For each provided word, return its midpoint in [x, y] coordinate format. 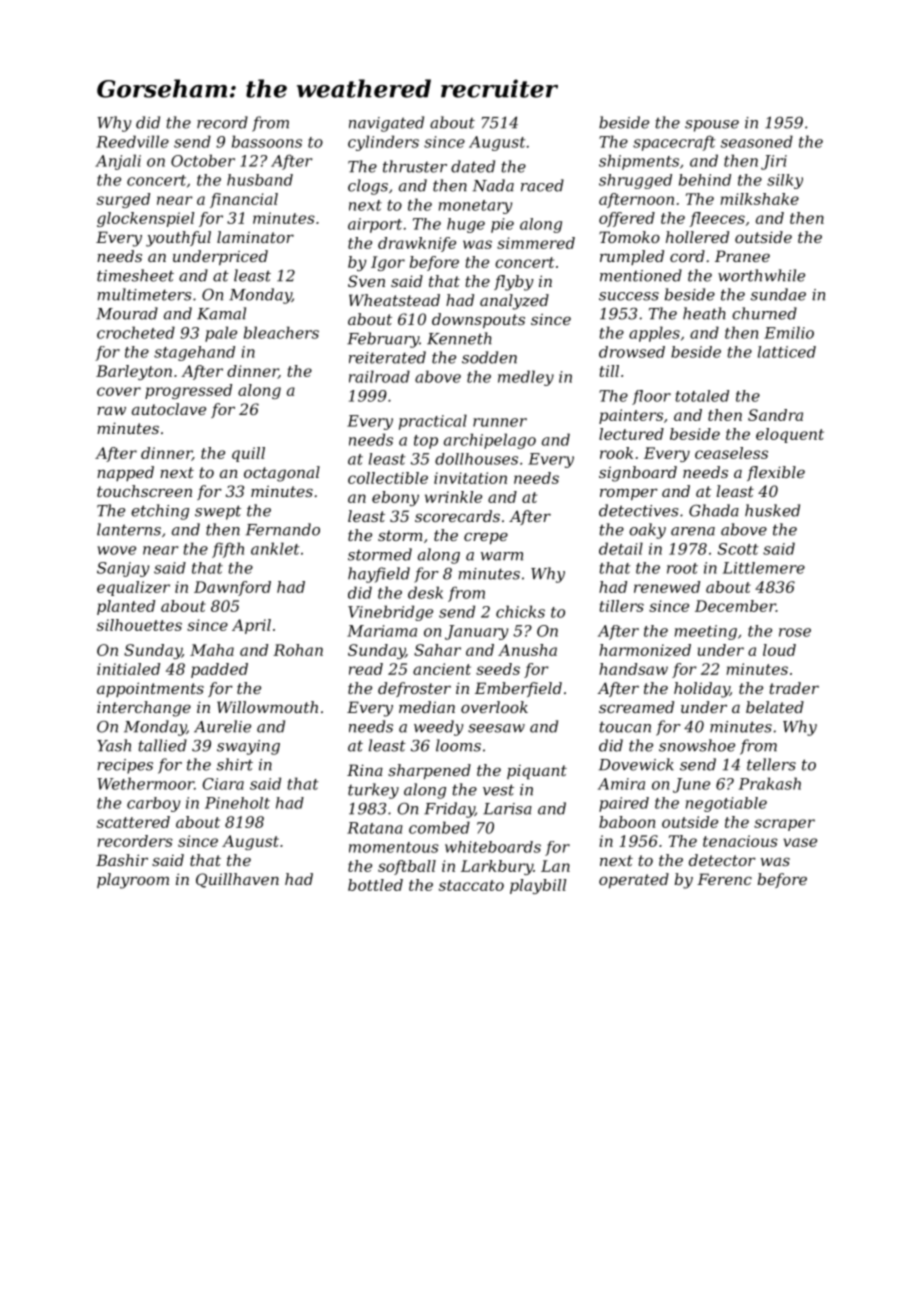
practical [433, 422]
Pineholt [237, 803]
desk [425, 592]
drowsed [632, 352]
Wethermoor [145, 783]
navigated [386, 124]
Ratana [375, 828]
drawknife [417, 244]
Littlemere [764, 568]
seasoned [757, 141]
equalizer [133, 588]
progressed [188, 391]
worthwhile [761, 275]
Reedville [132, 141]
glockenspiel [145, 219]
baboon [627, 822]
